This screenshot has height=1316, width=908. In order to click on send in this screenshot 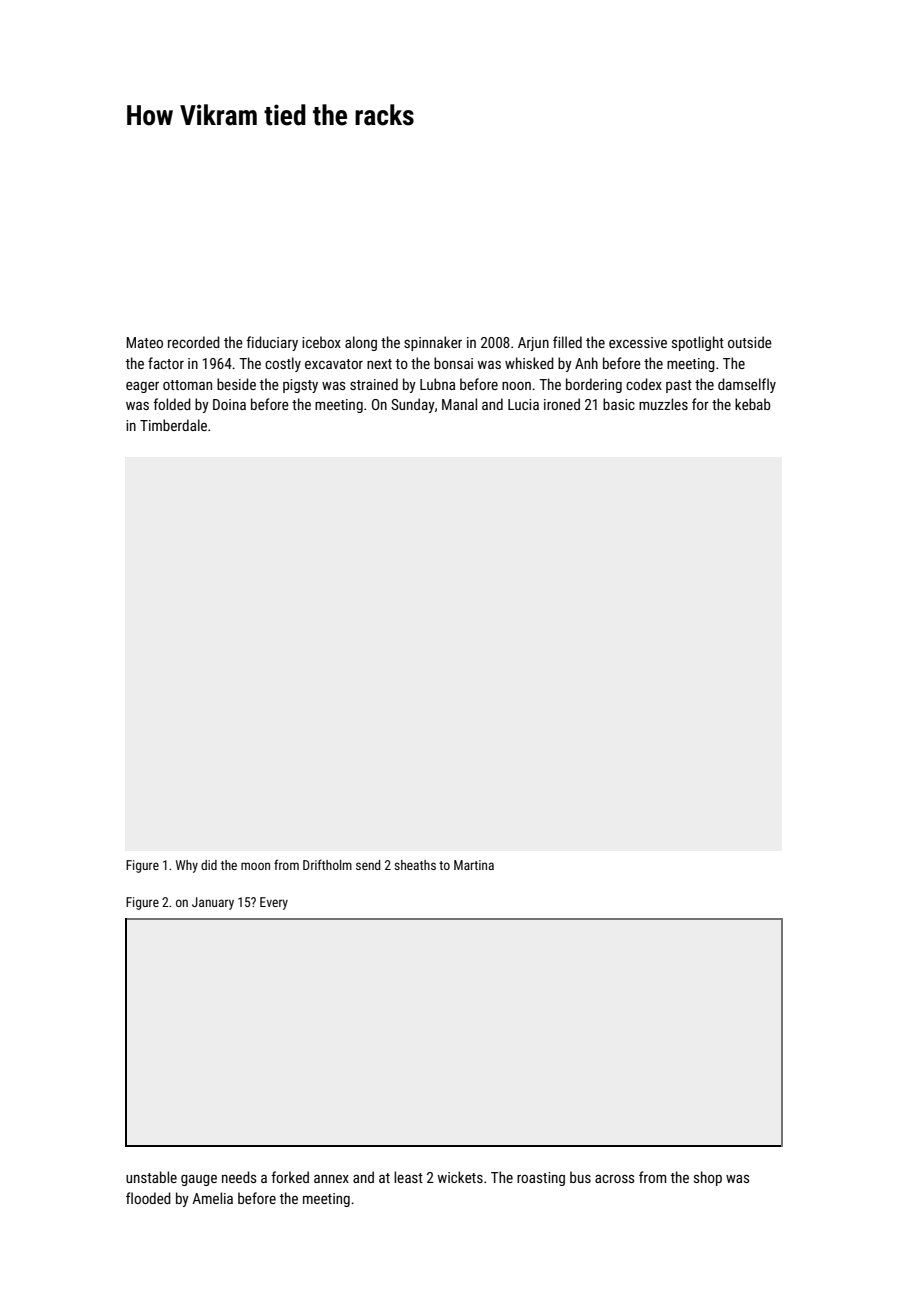, I will do `click(368, 865)`.
